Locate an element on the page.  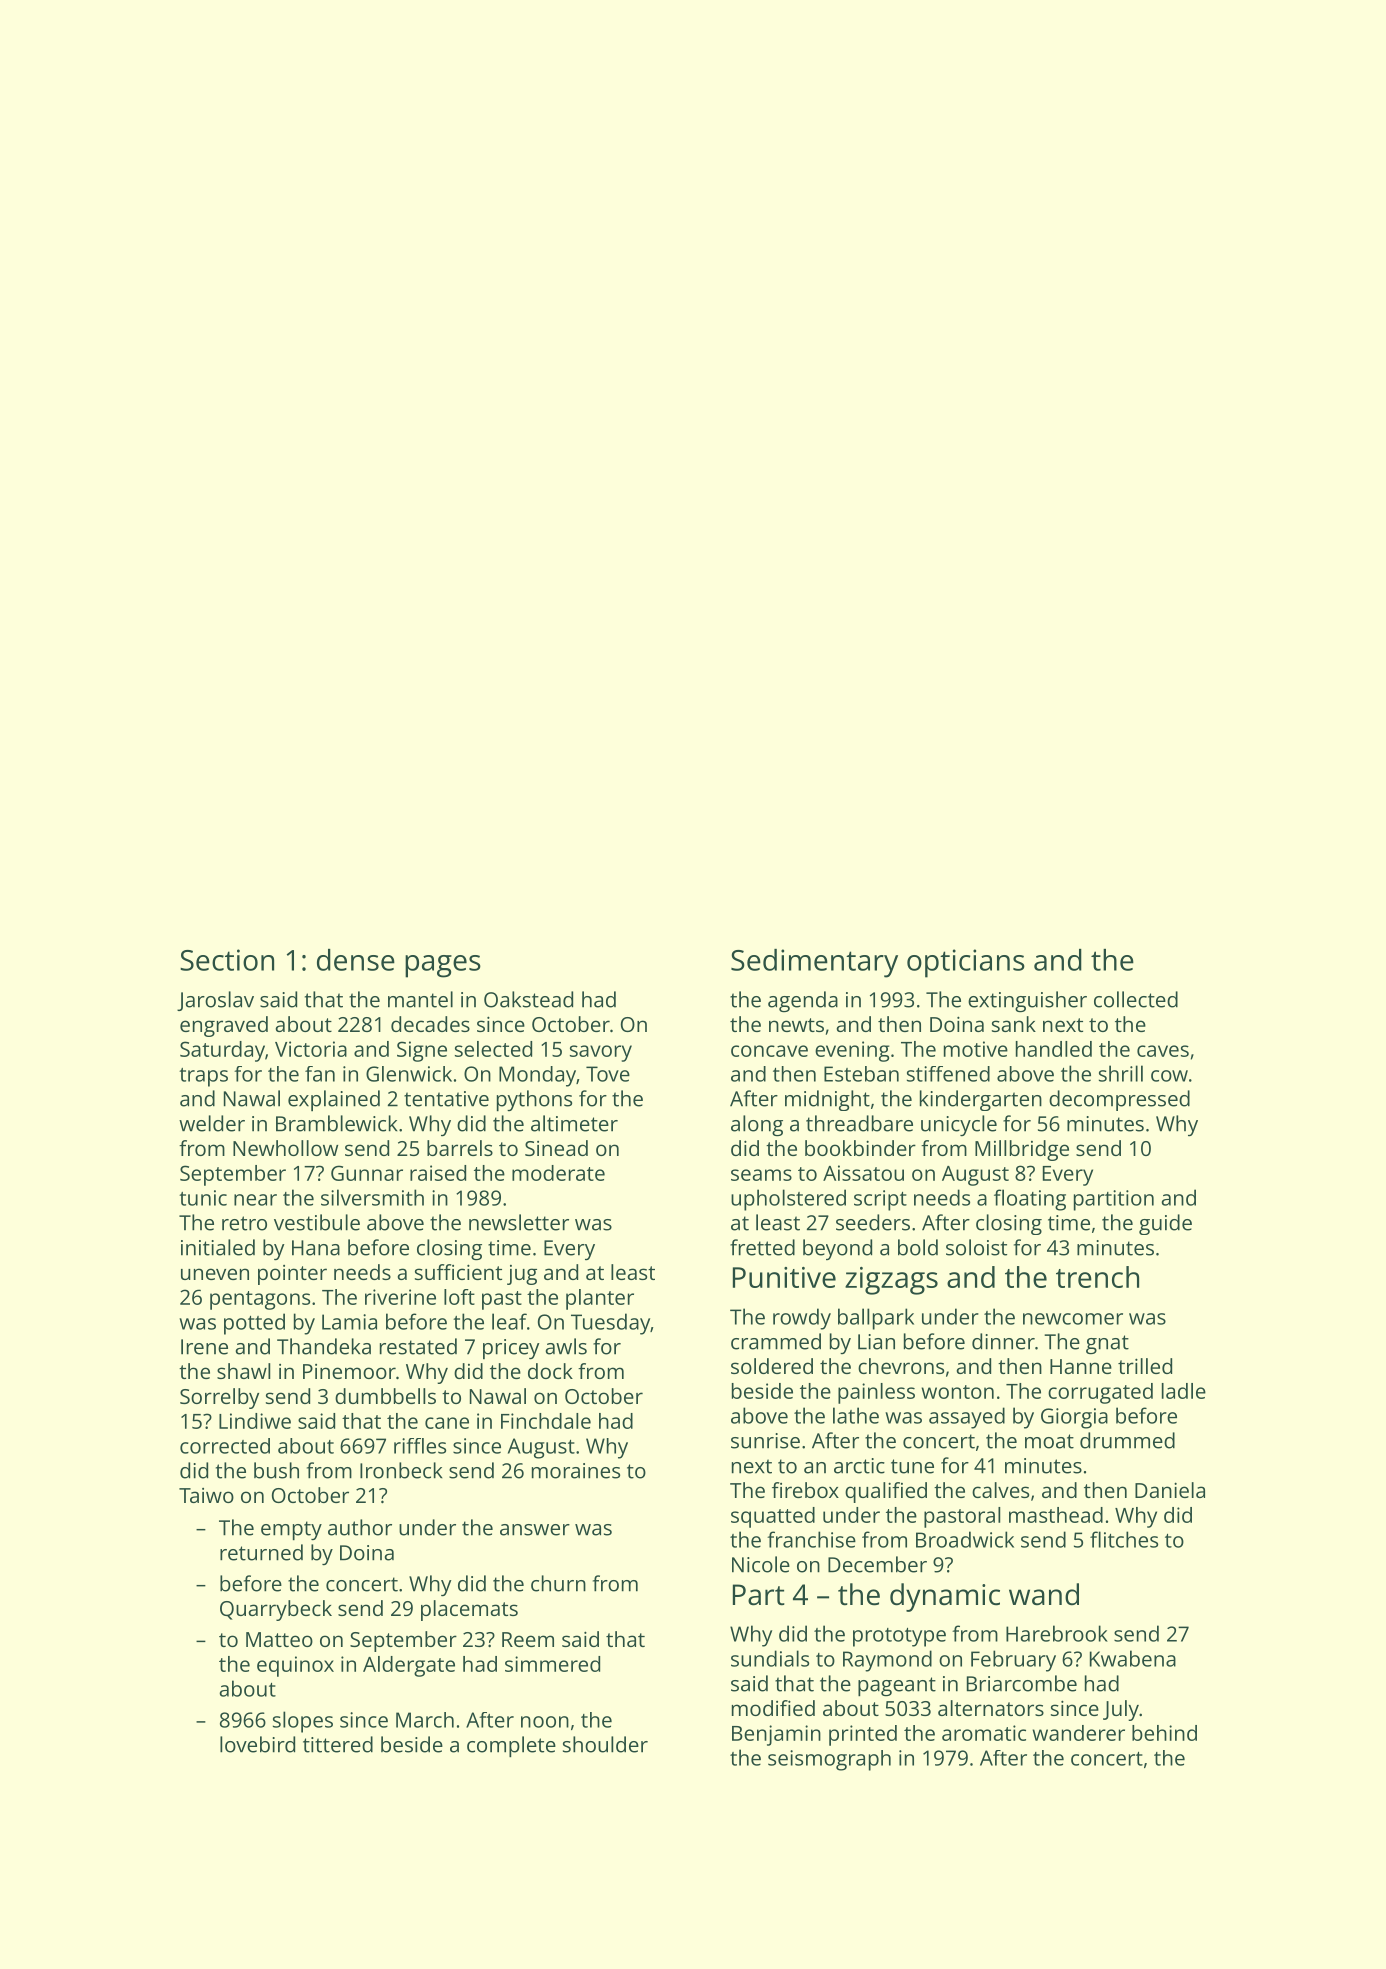
stiffened is located at coordinates (948, 1074).
